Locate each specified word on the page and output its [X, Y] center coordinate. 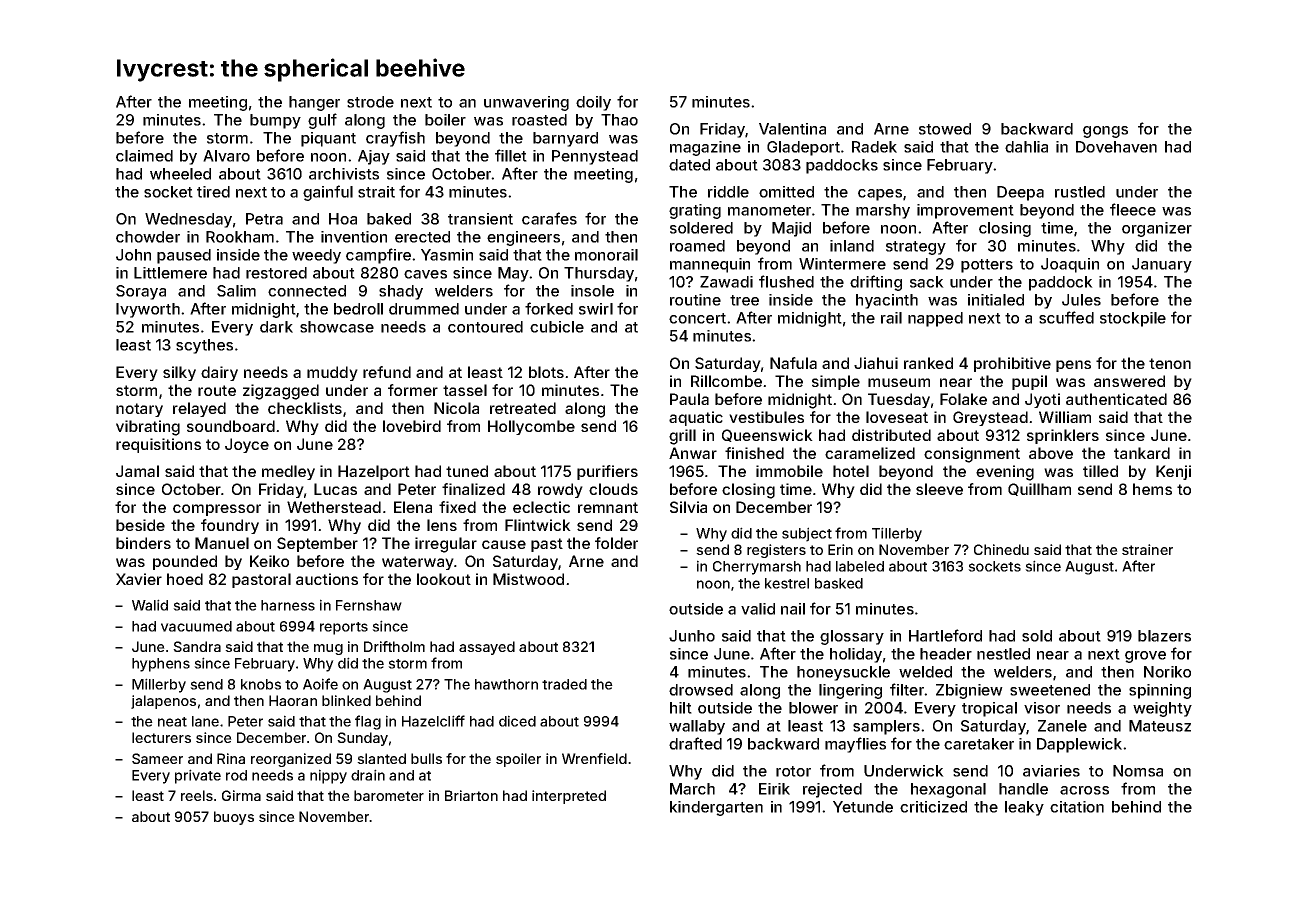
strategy [916, 248]
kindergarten [716, 808]
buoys [234, 818]
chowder [148, 237]
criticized [933, 807]
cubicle [557, 327]
